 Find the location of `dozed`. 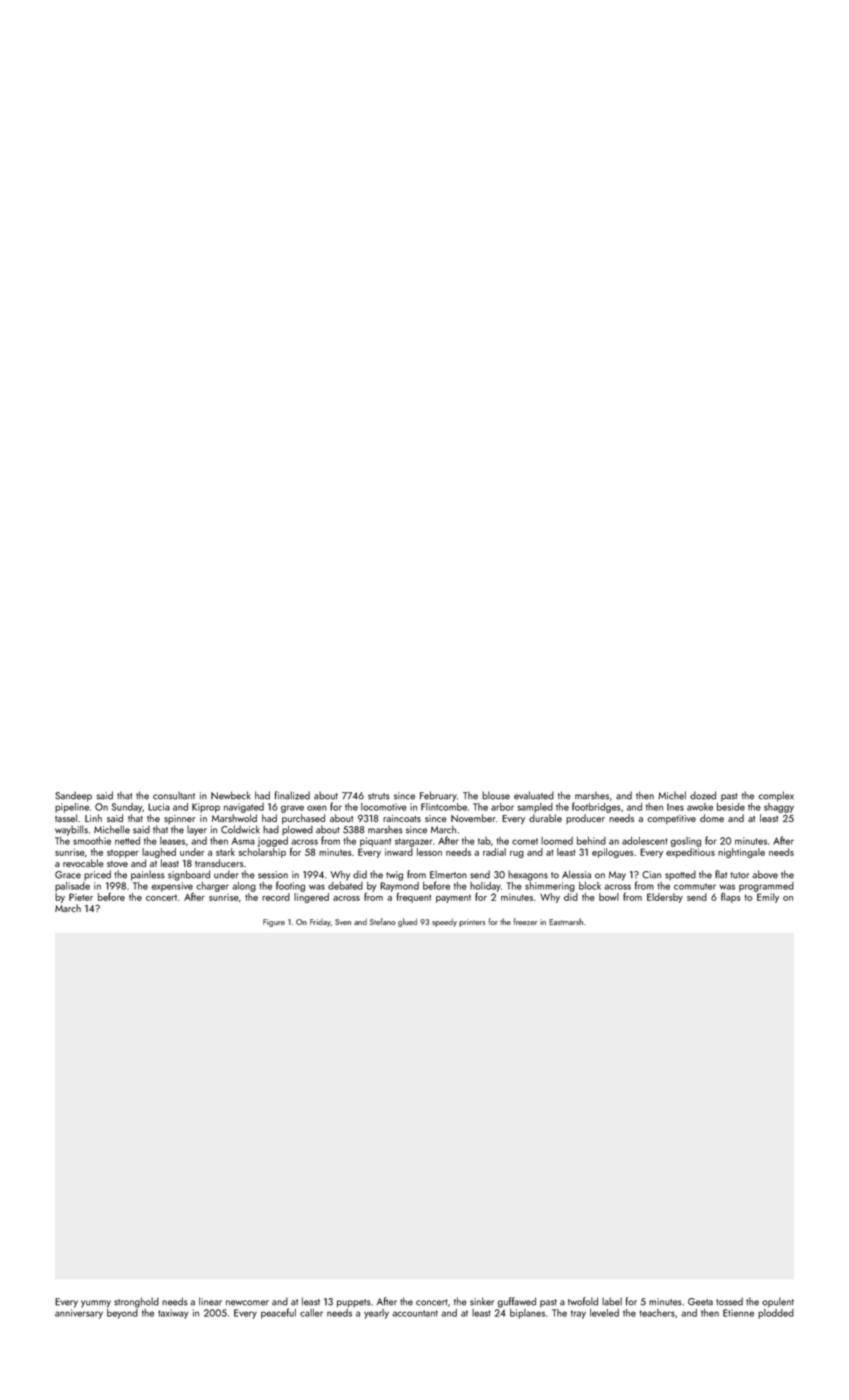

dozed is located at coordinates (703, 795).
